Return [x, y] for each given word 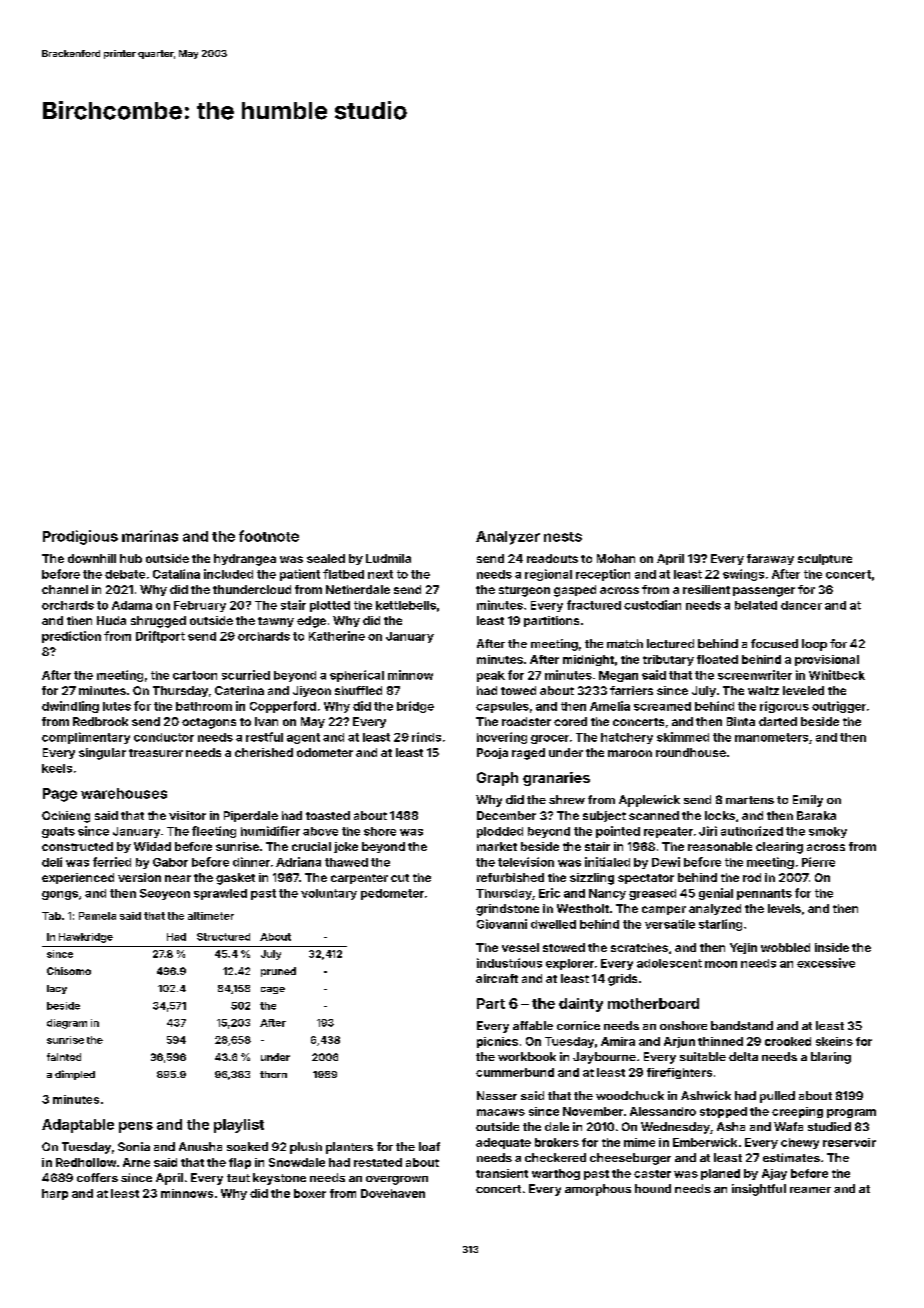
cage [273, 990]
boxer [310, 1193]
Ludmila [388, 558]
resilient [706, 589]
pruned [278, 972]
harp [55, 1194]
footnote [269, 536]
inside [832, 947]
